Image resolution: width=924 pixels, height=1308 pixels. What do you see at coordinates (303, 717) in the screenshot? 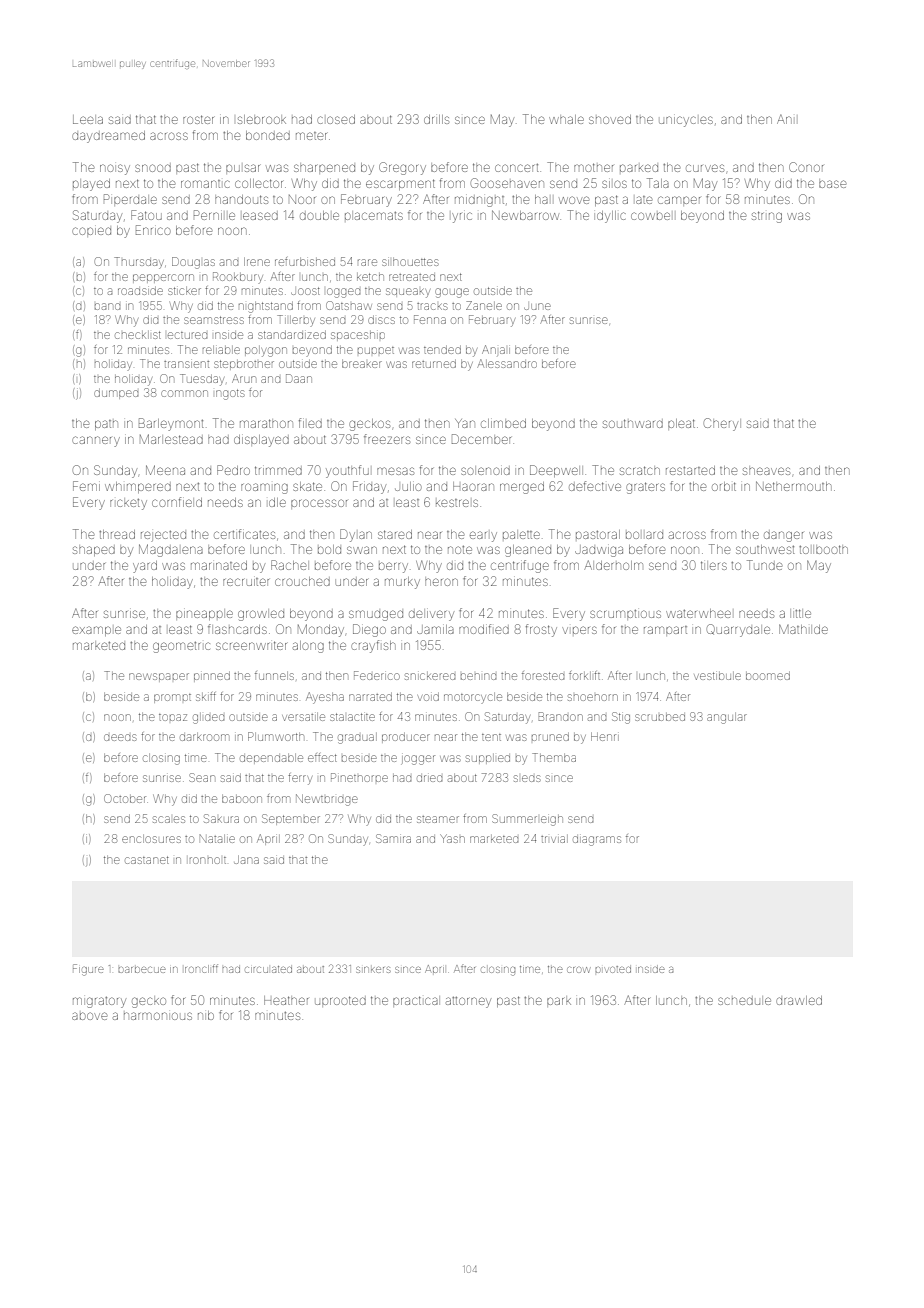
I see `versatile` at bounding box center [303, 717].
